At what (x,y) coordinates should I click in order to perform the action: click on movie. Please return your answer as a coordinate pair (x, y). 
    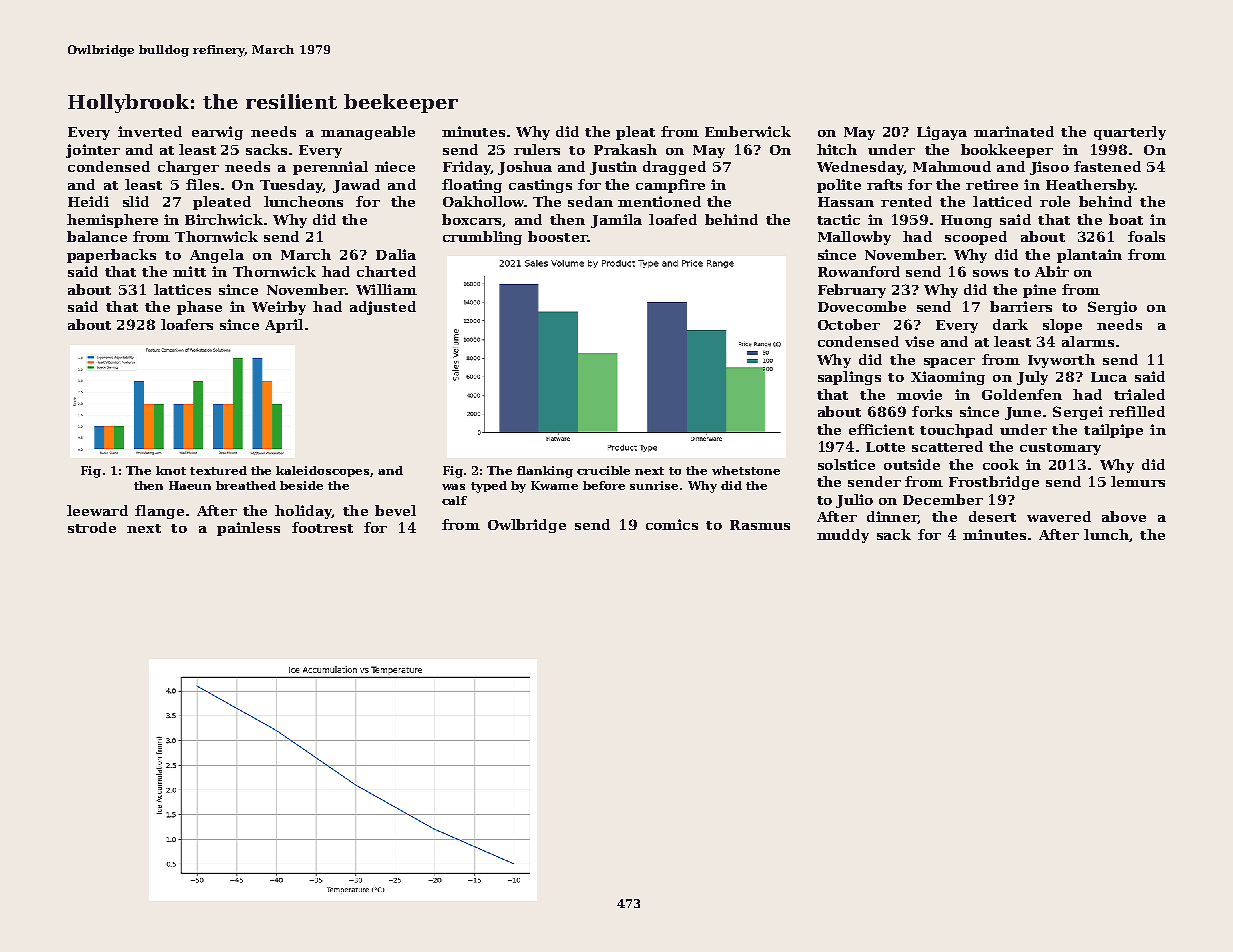
    Looking at the image, I should click on (919, 394).
